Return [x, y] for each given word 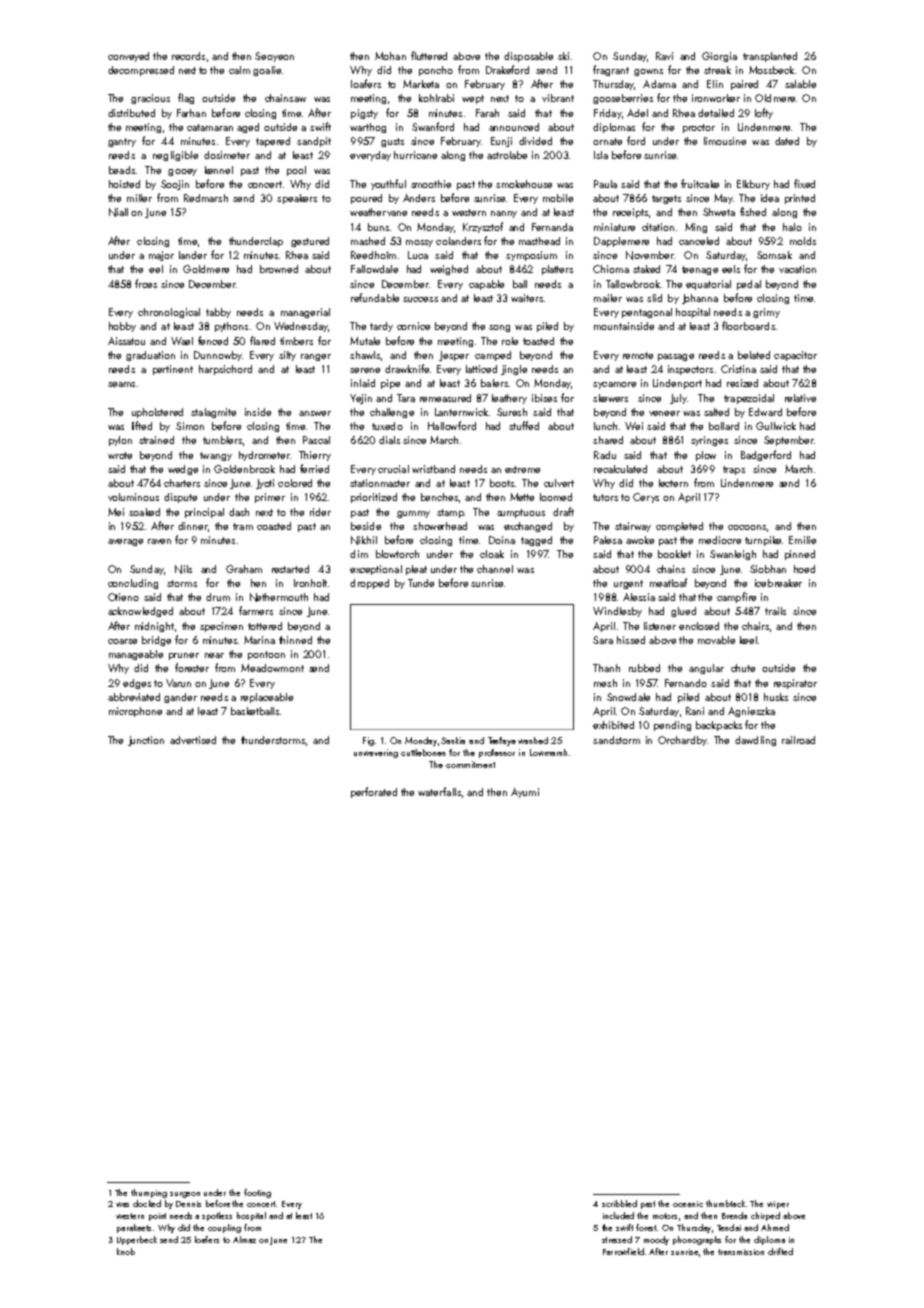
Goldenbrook [244, 469]
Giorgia [719, 57]
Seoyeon [274, 57]
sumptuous [521, 513]
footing [257, 1193]
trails [775, 611]
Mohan [390, 56]
